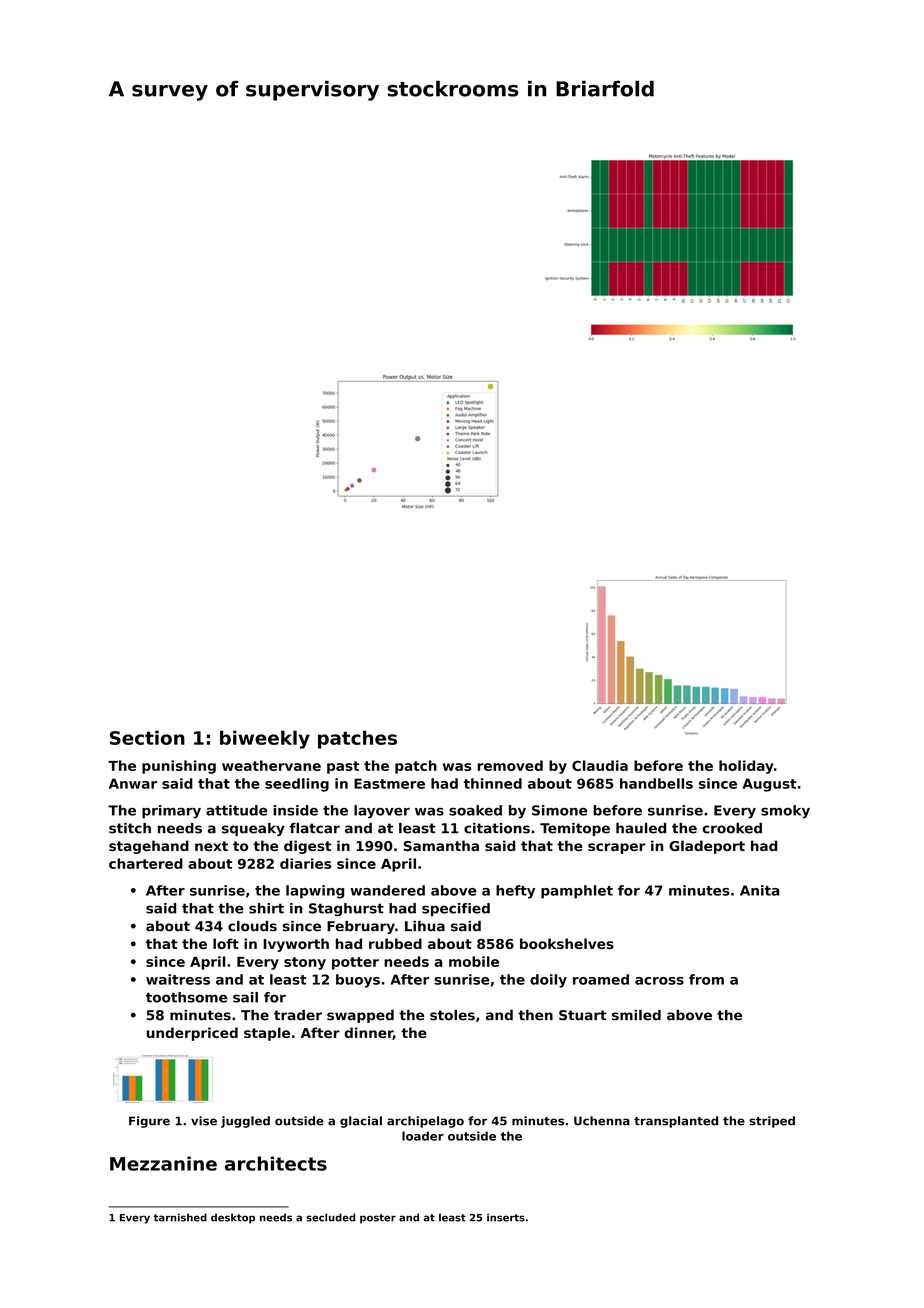 This screenshot has width=924, height=1308. What do you see at coordinates (746, 767) in the screenshot?
I see `holiday` at bounding box center [746, 767].
